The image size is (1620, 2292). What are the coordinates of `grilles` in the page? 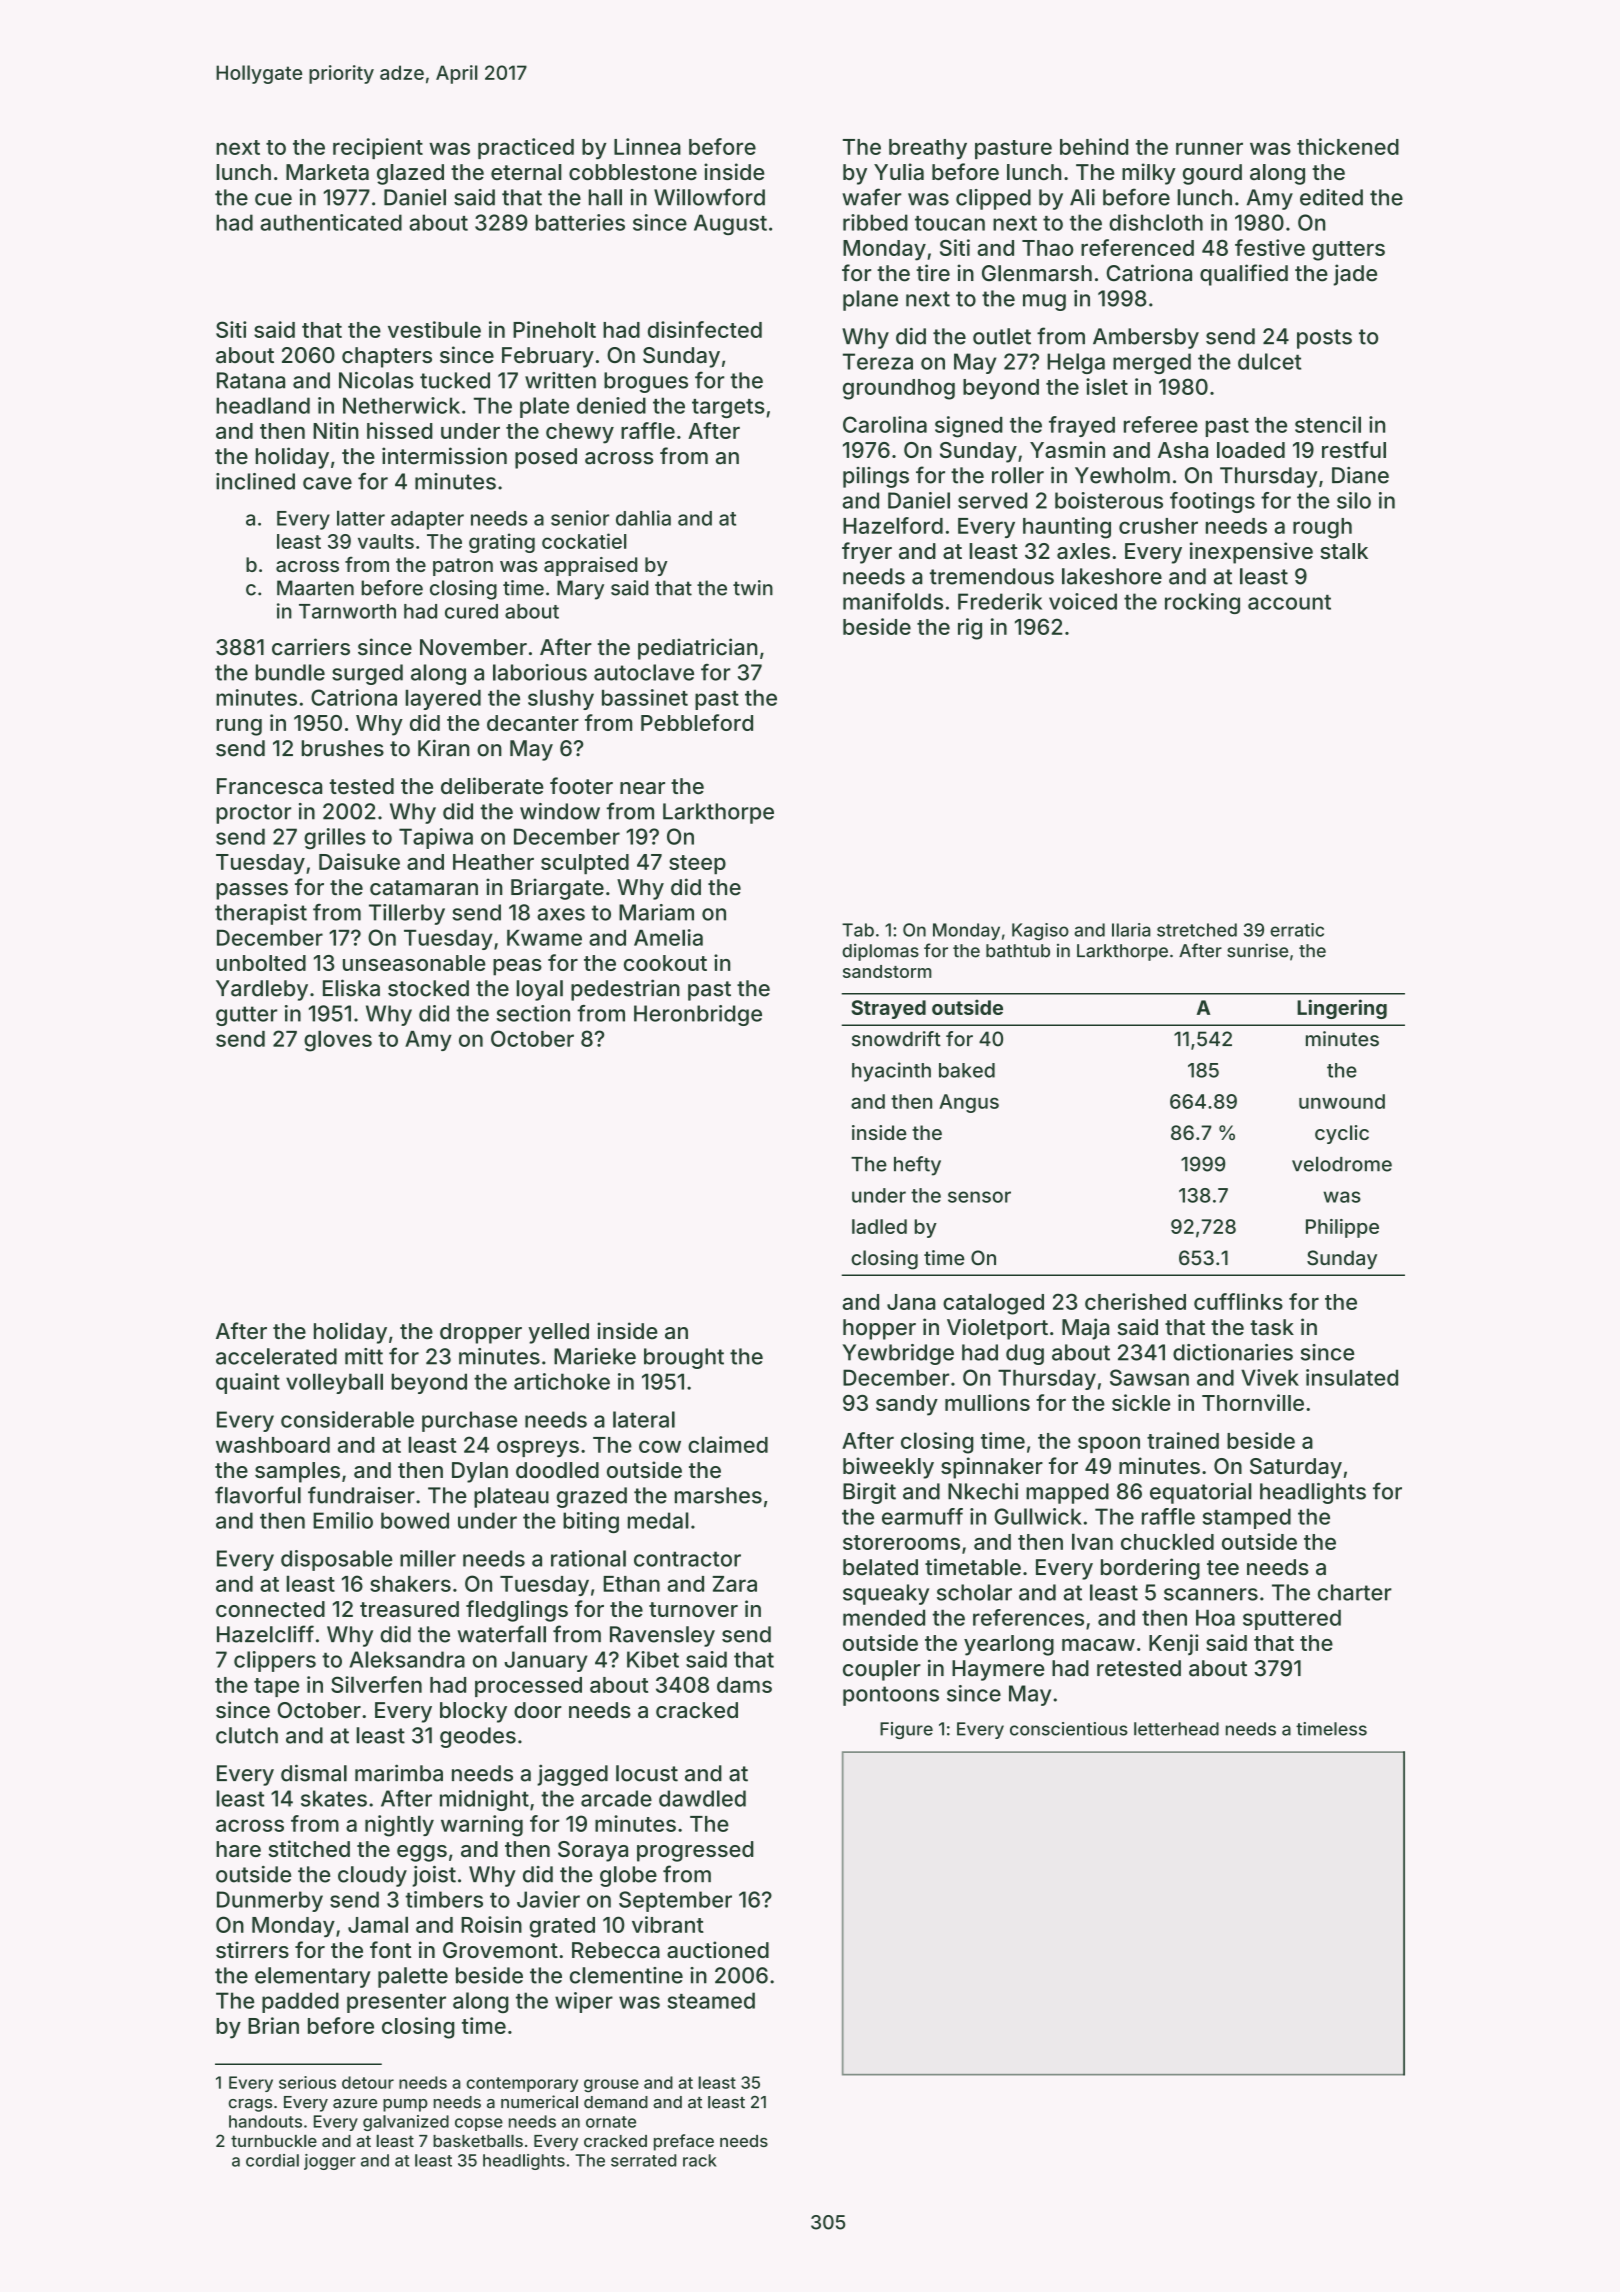 It's located at (335, 838).
